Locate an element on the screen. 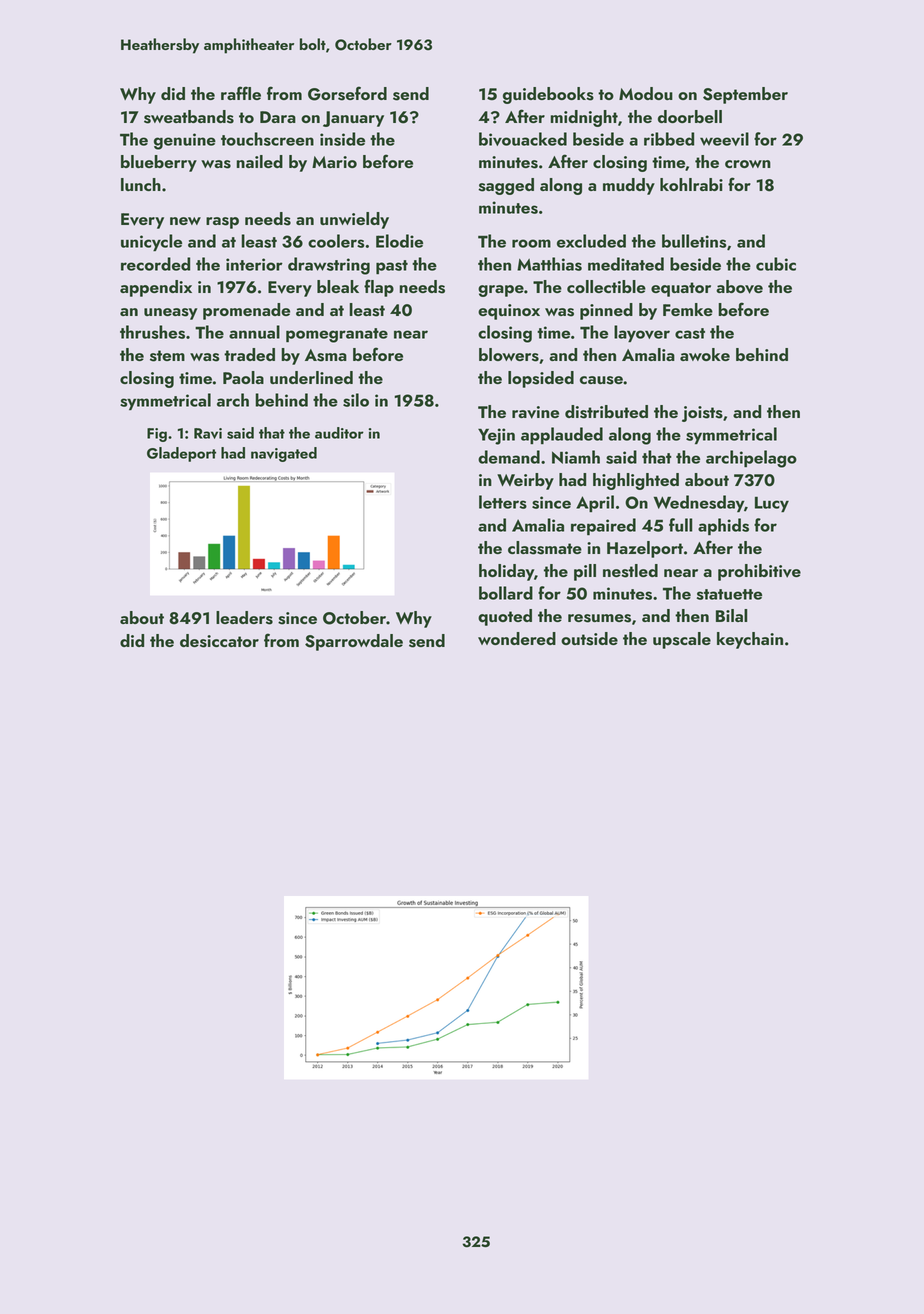 This screenshot has height=1314, width=924. quoted is located at coordinates (505, 617).
